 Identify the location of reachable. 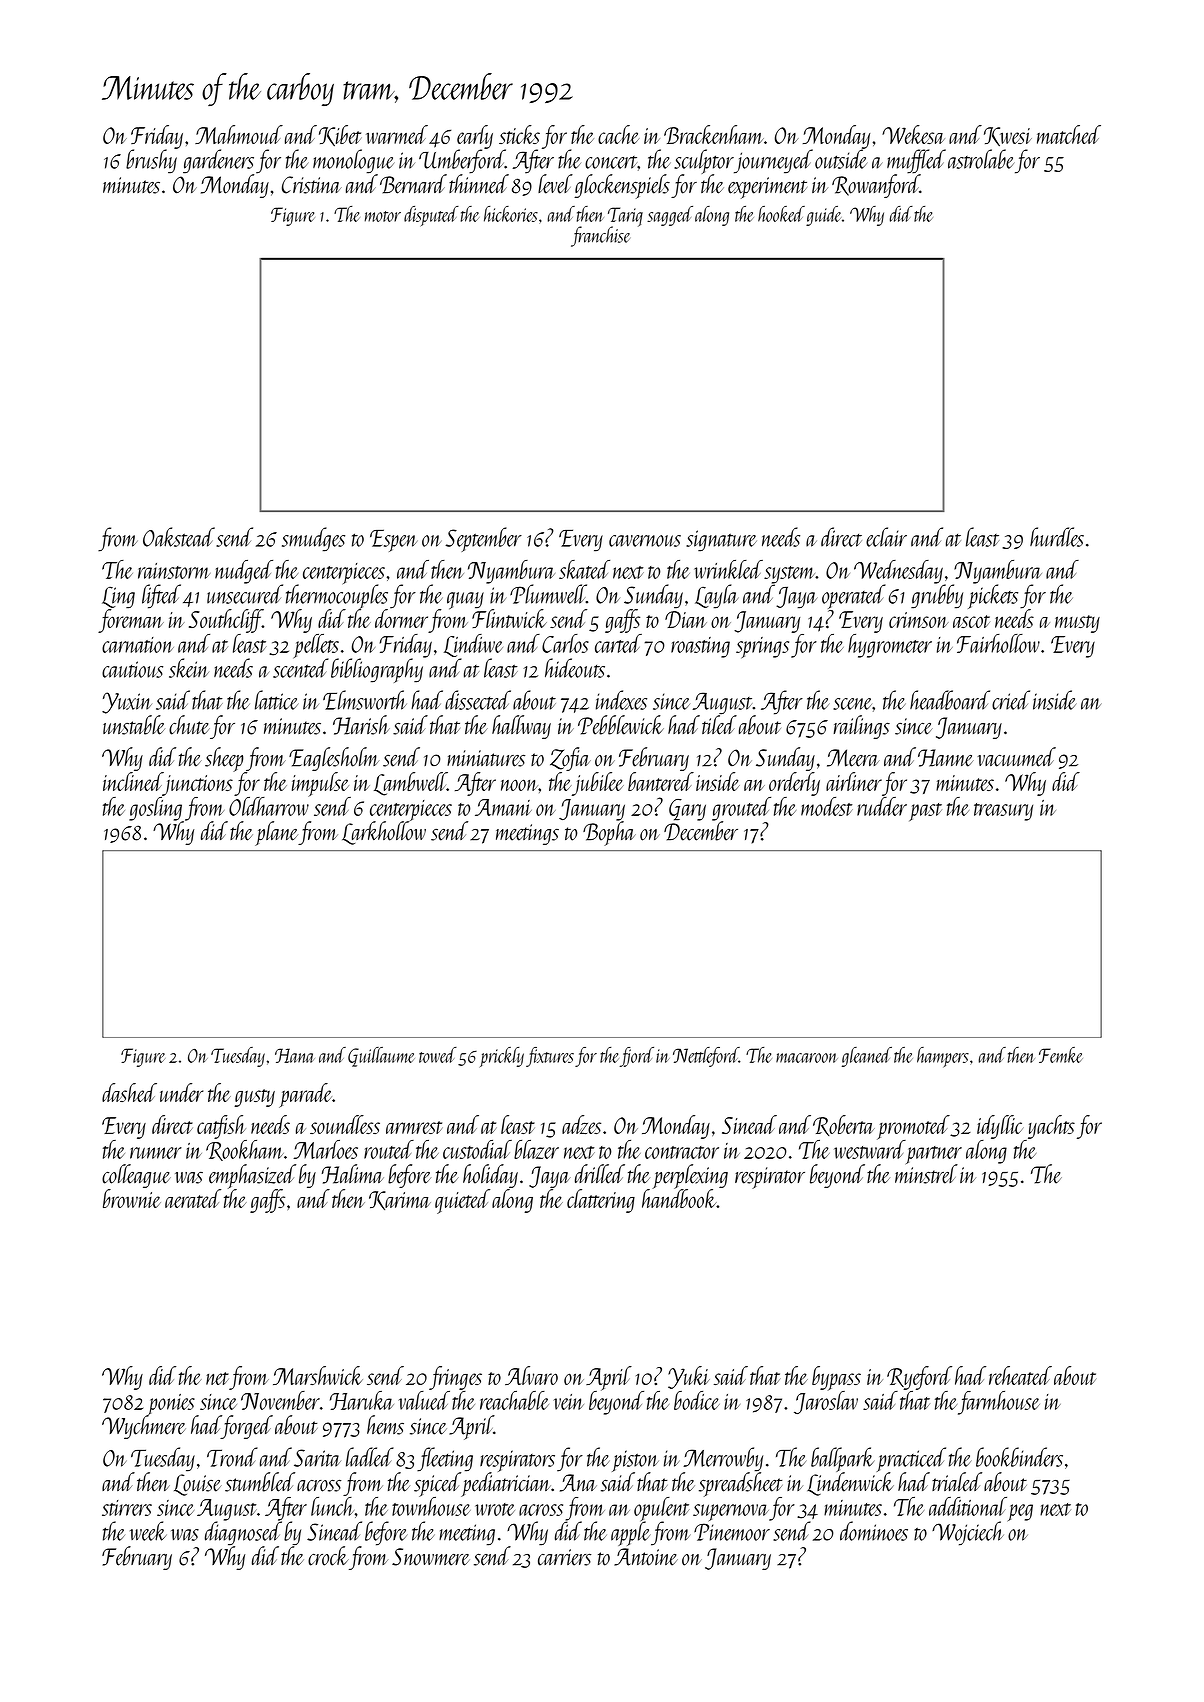
(514, 1400).
